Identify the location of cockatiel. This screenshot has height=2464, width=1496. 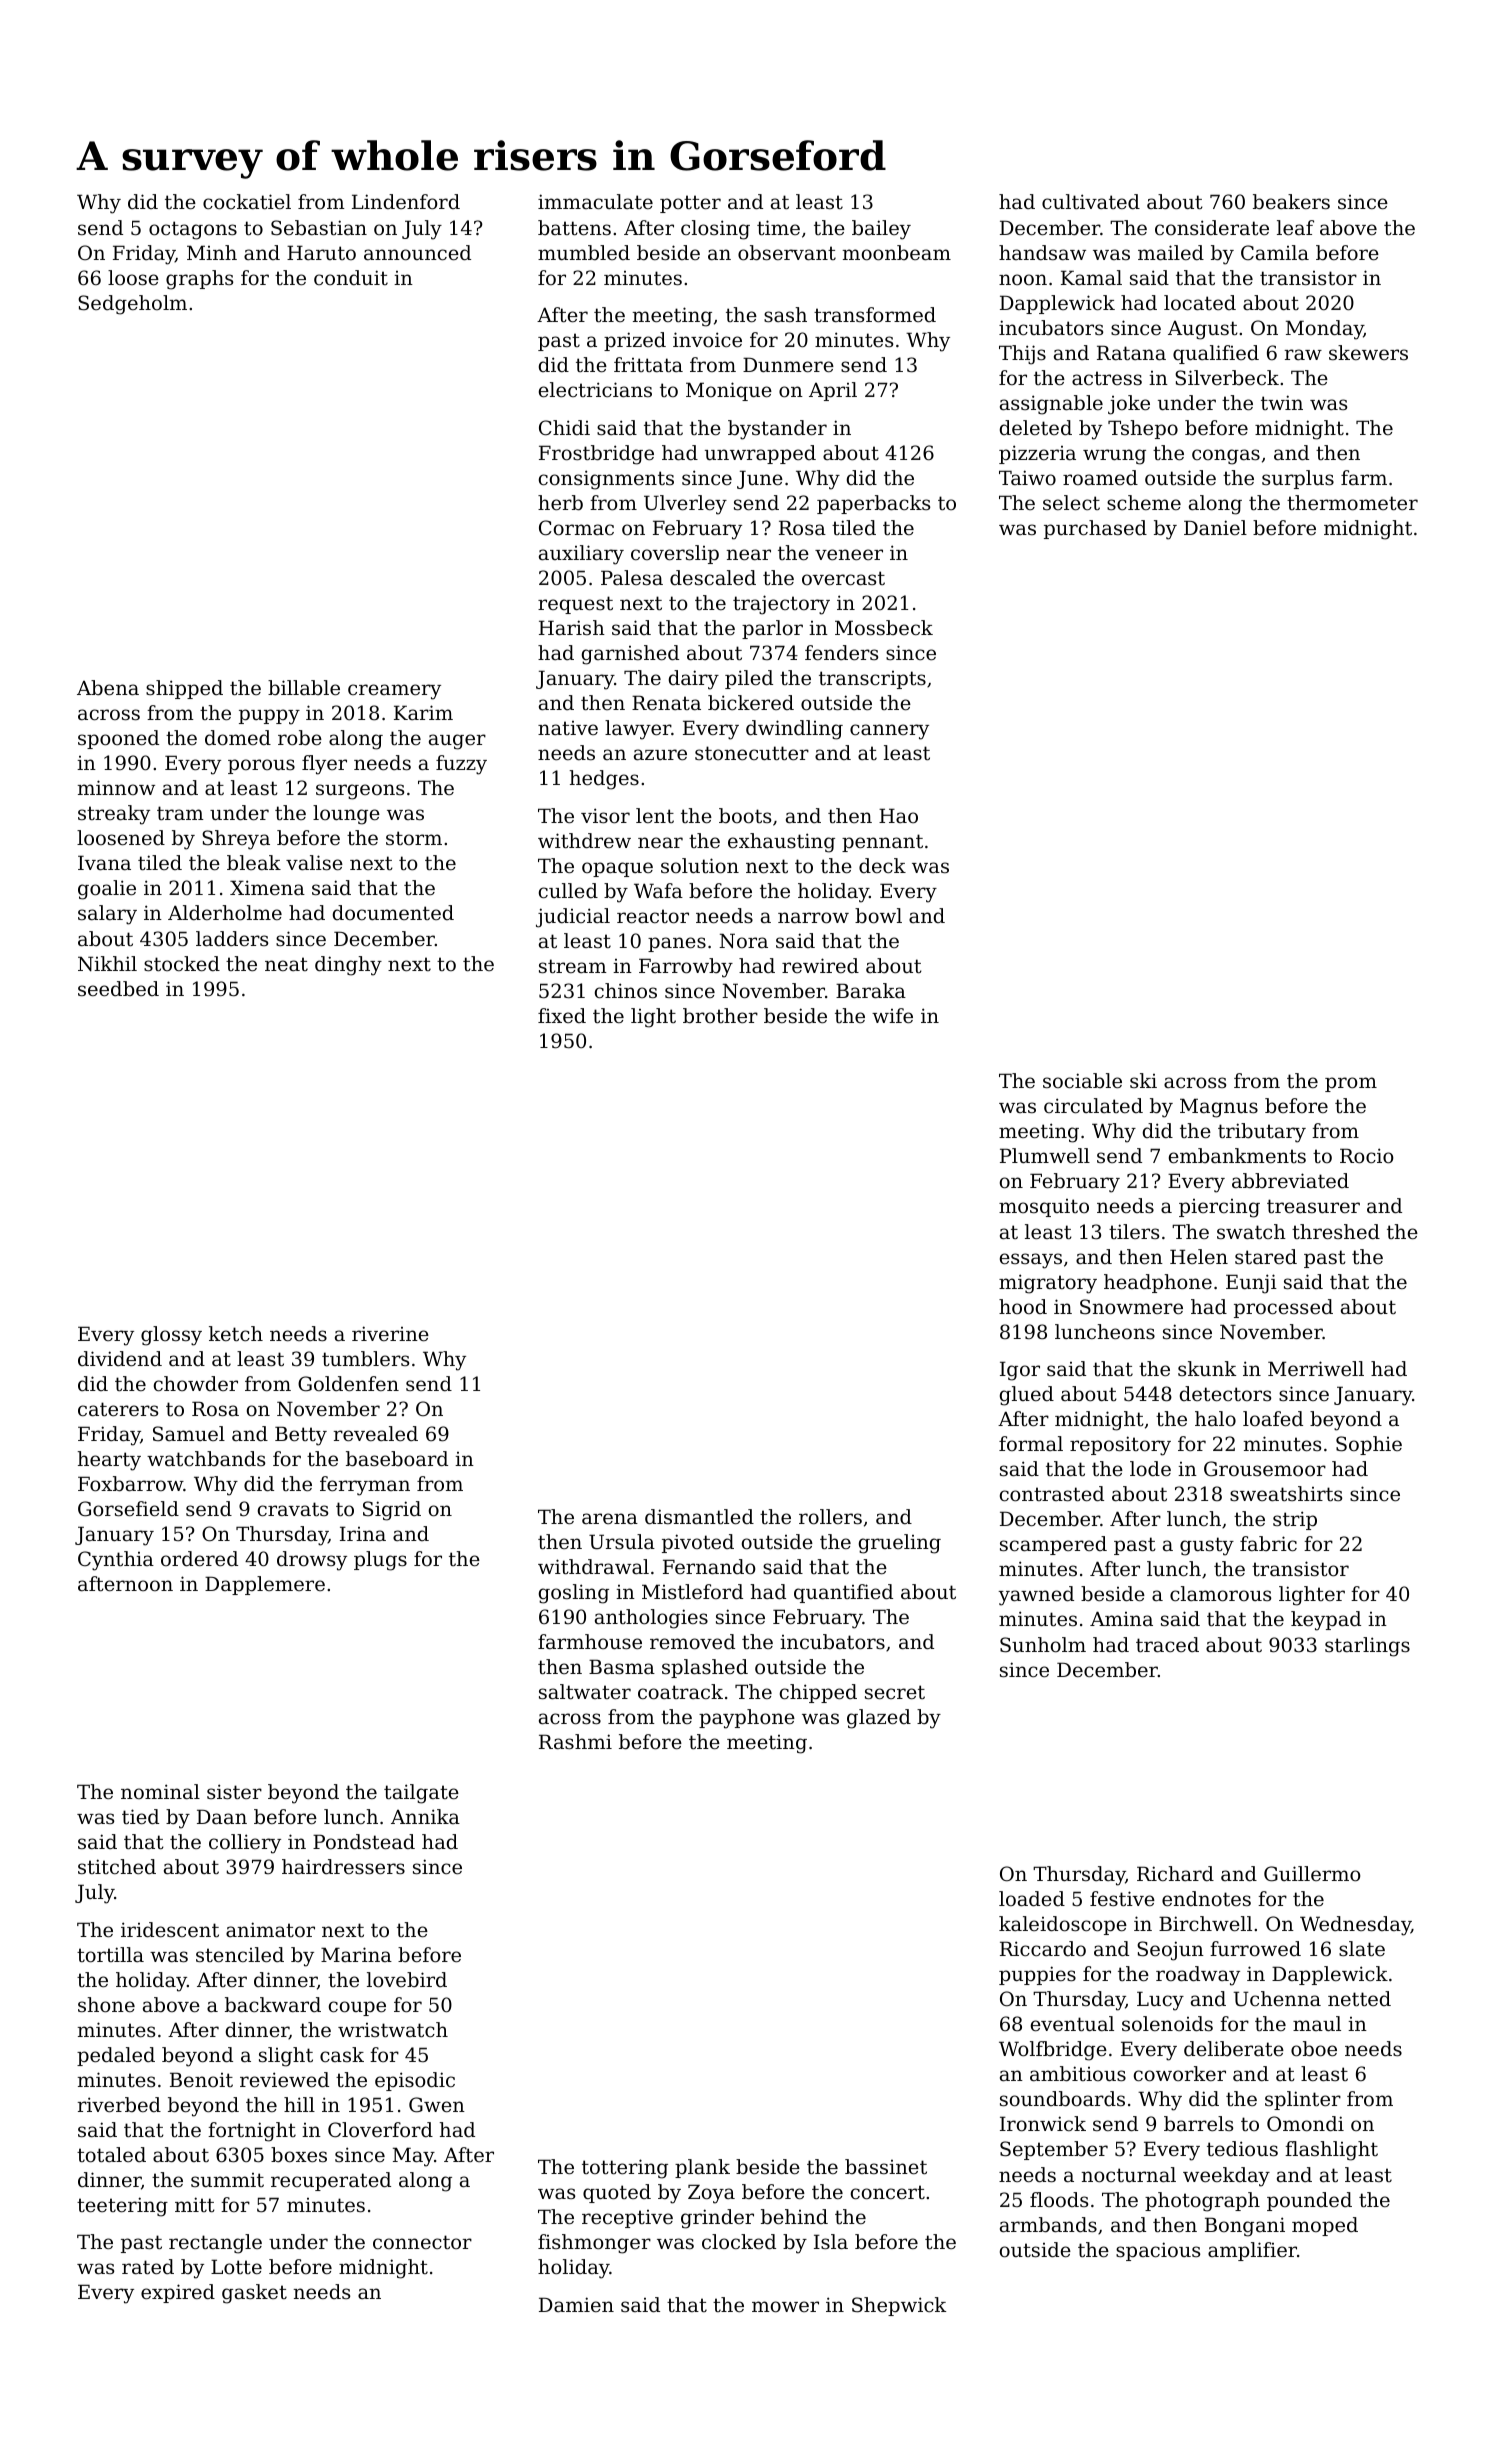
(247, 202).
